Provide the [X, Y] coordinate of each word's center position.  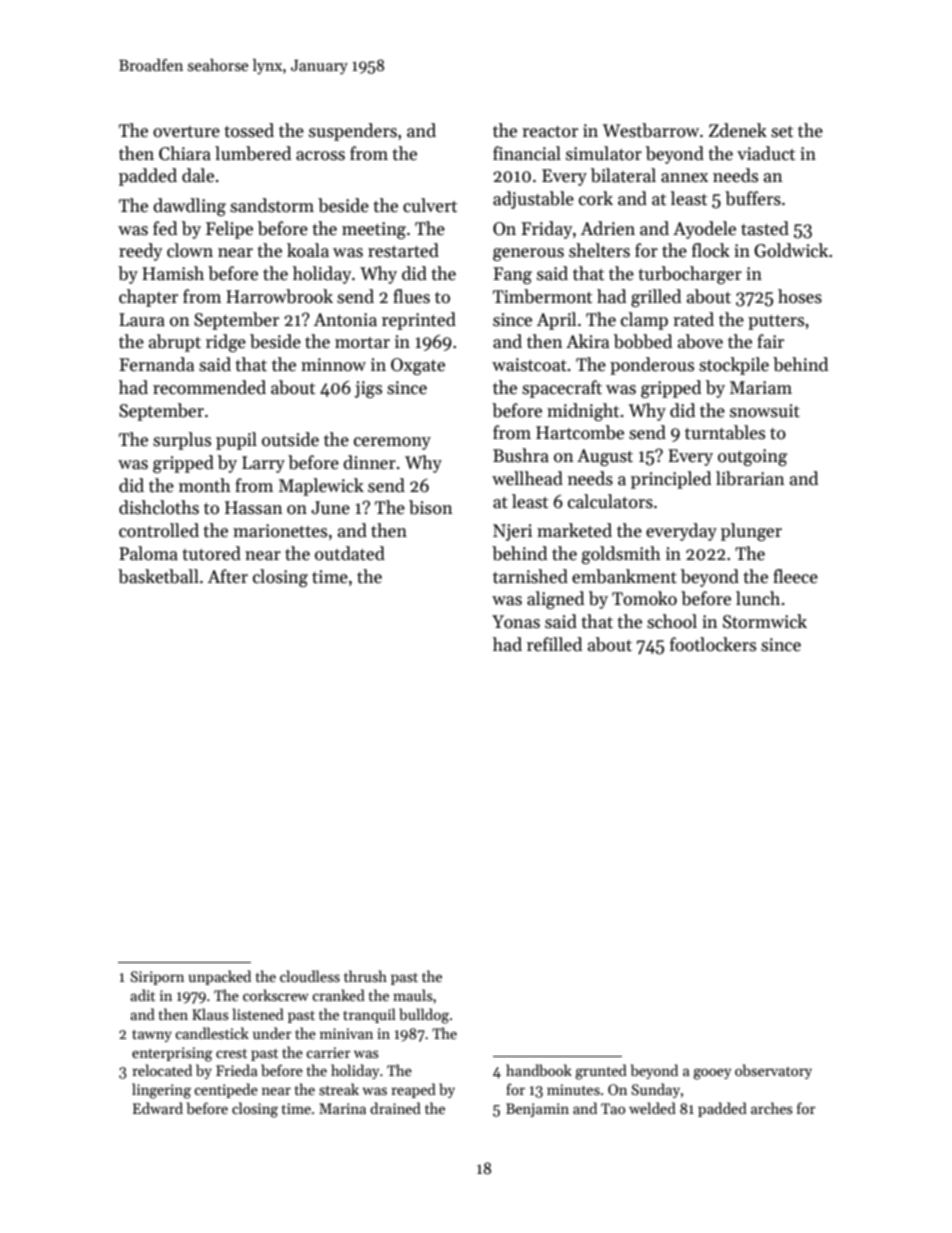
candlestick [212, 1033]
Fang [512, 275]
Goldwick [791, 250]
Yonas [516, 622]
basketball [158, 576]
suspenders [353, 132]
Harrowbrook [279, 296]
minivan [346, 1033]
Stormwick [765, 621]
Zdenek [738, 130]
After [228, 576]
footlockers [713, 644]
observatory [773, 1071]
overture [186, 132]
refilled [554, 644]
